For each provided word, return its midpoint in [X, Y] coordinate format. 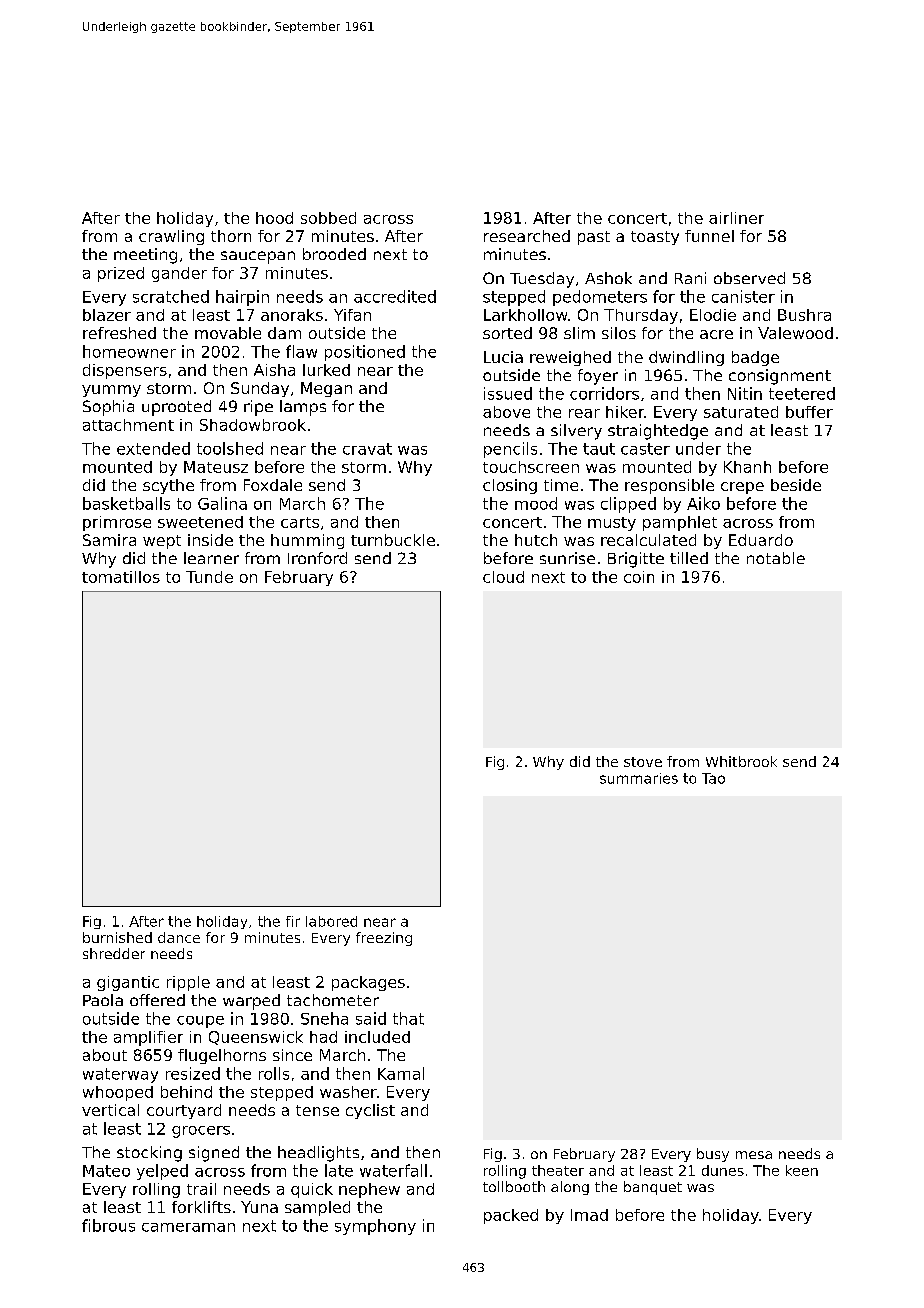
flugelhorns [222, 1056]
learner [211, 558]
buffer [809, 412]
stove [643, 762]
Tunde [209, 577]
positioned [365, 353]
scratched [171, 296]
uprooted [176, 408]
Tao [713, 778]
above [506, 412]
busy [713, 1155]
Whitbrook [741, 761]
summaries [639, 778]
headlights [318, 1154]
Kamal [401, 1073]
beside [796, 485]
